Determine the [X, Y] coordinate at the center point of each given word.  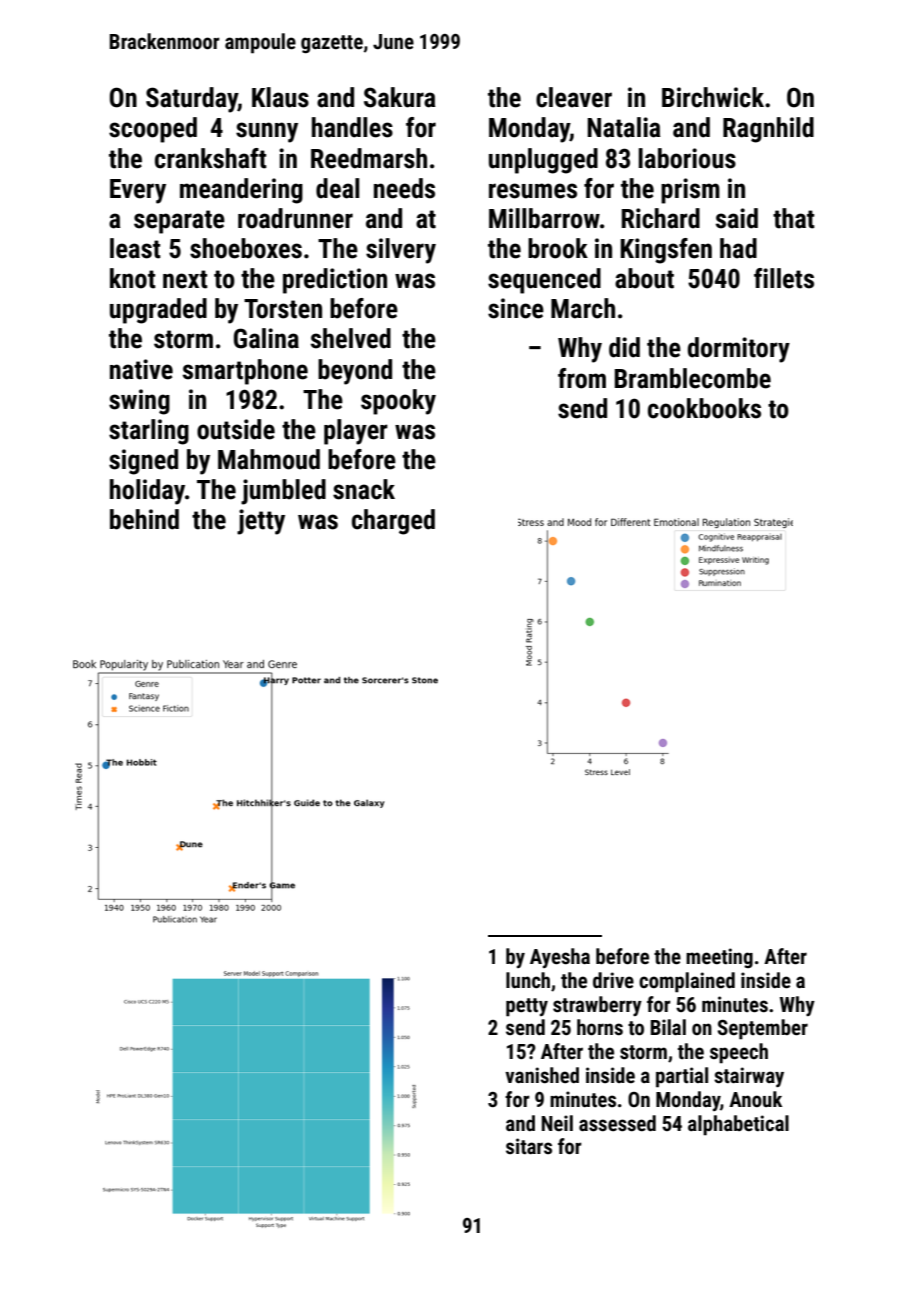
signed [143, 462]
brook [558, 248]
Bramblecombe [692, 378]
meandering [241, 191]
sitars [529, 1146]
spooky [398, 402]
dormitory [739, 350]
